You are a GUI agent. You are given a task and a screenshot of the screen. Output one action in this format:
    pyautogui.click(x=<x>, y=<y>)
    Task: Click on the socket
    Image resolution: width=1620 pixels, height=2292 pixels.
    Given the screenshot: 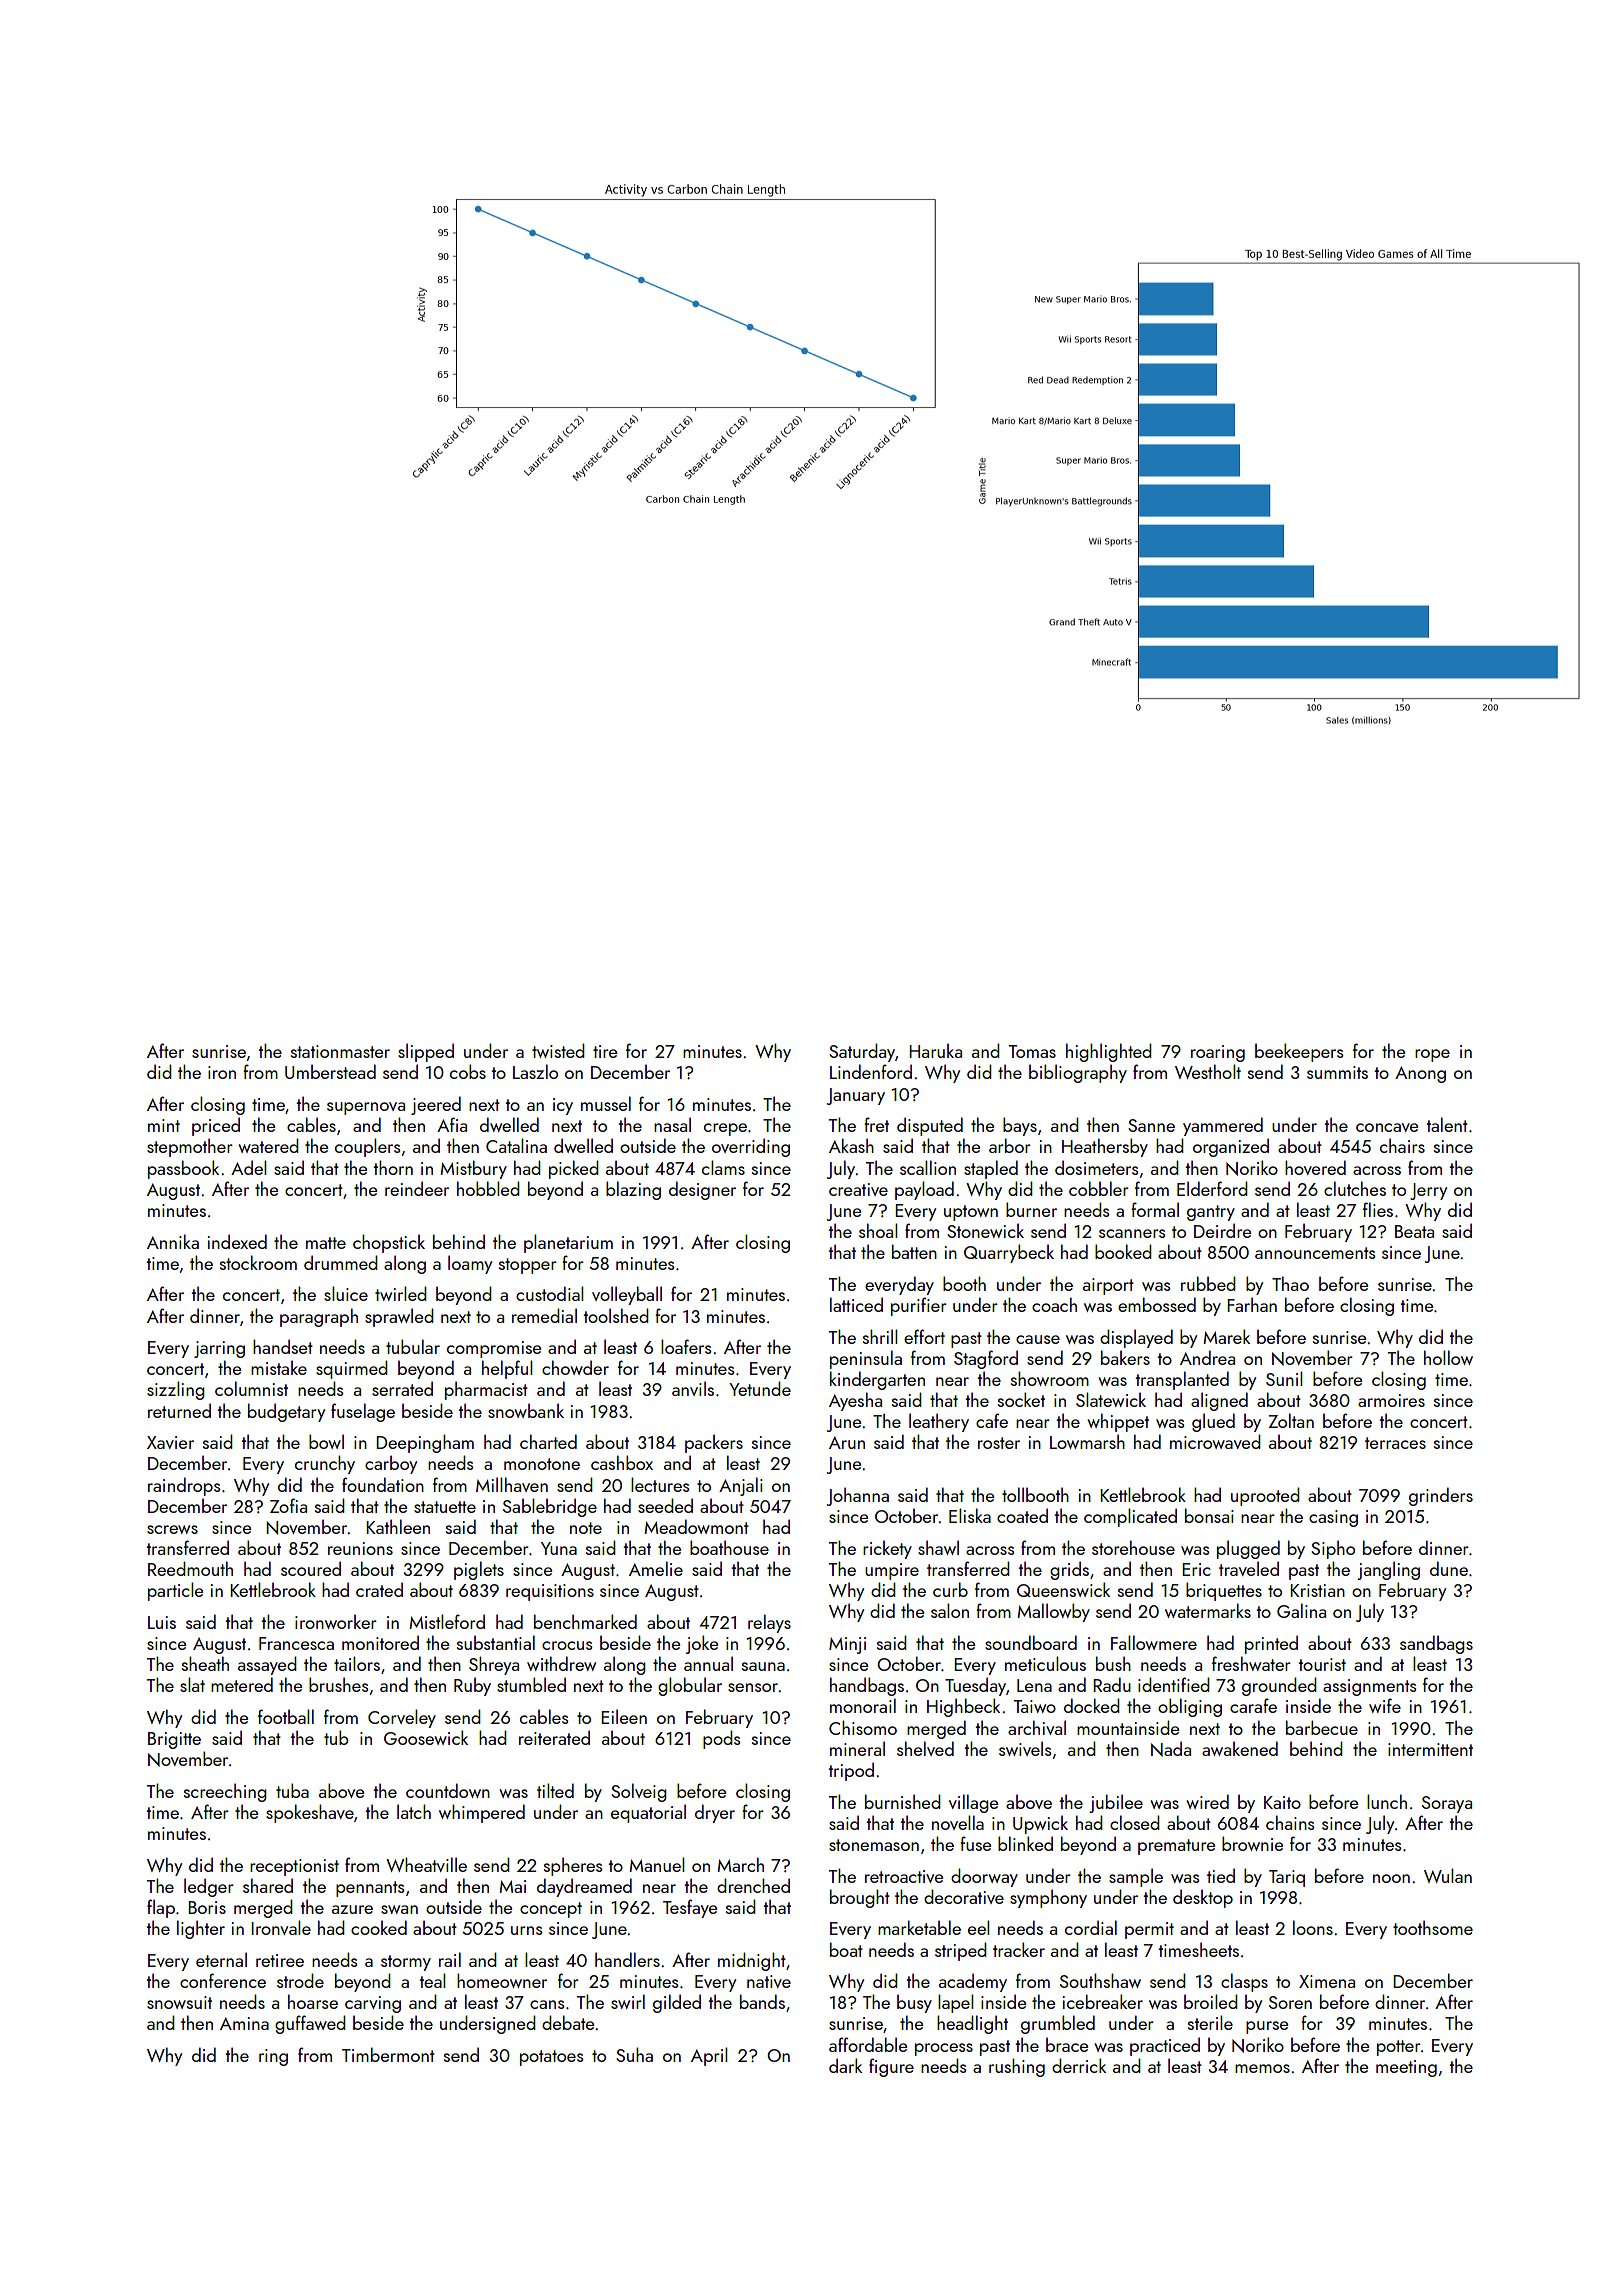 What is the action you would take?
    pyautogui.click(x=1021, y=1399)
